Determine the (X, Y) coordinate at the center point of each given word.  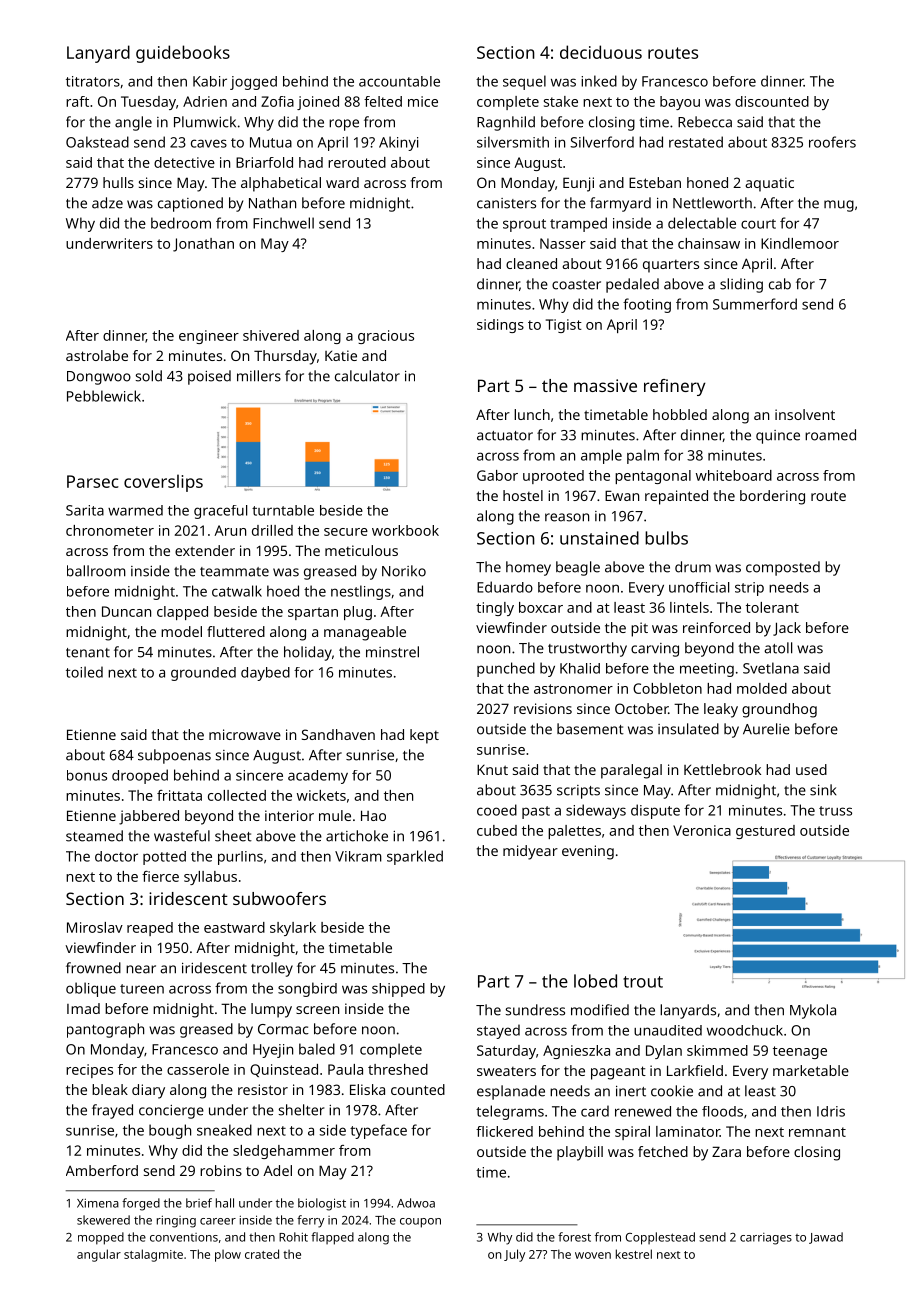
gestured (765, 832)
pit (639, 629)
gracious (386, 337)
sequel (524, 82)
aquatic (769, 184)
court (758, 224)
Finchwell (283, 223)
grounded (203, 674)
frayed (112, 1111)
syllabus (210, 878)
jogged (253, 83)
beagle (578, 568)
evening (588, 852)
